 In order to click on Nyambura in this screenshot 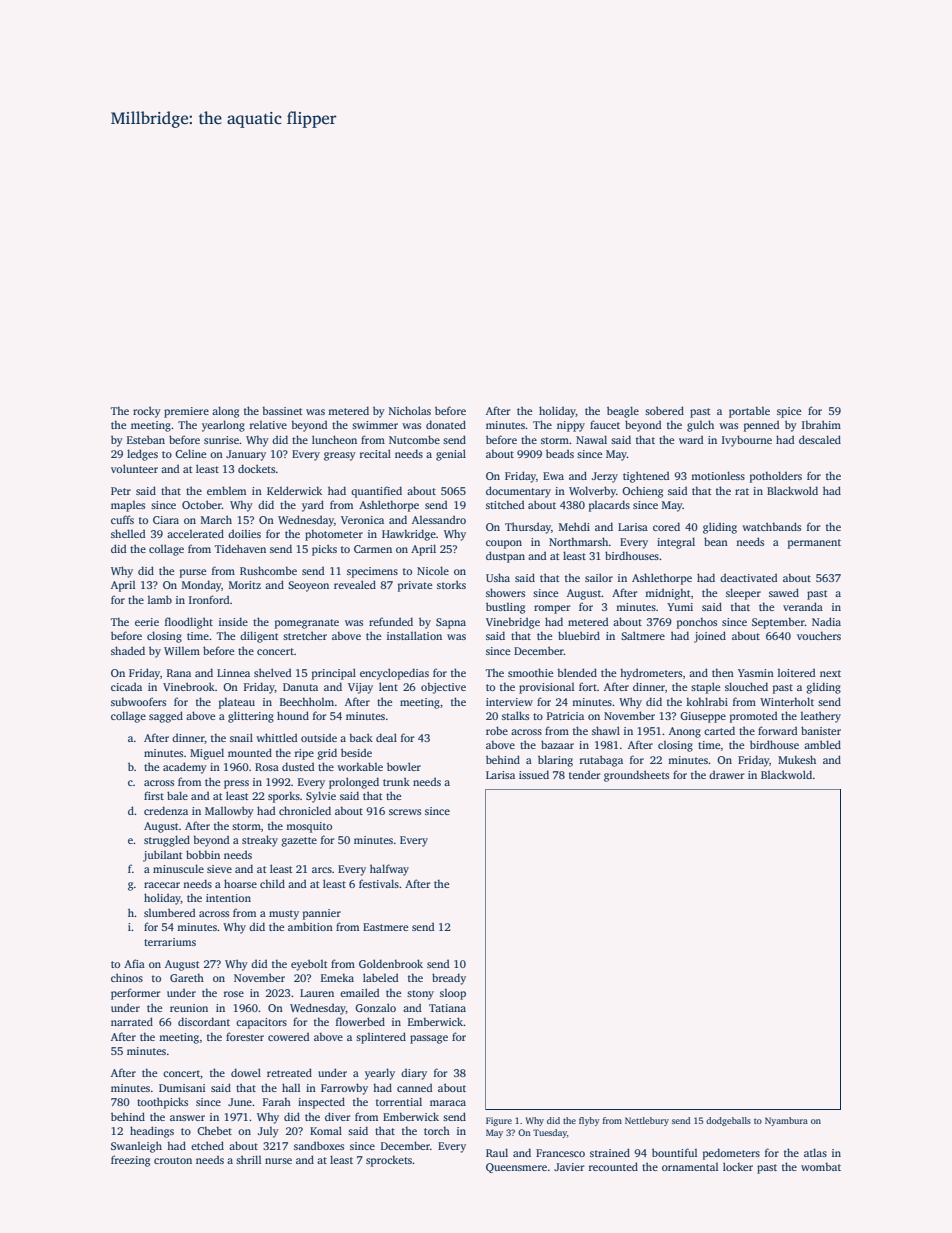, I will do `click(786, 1121)`.
